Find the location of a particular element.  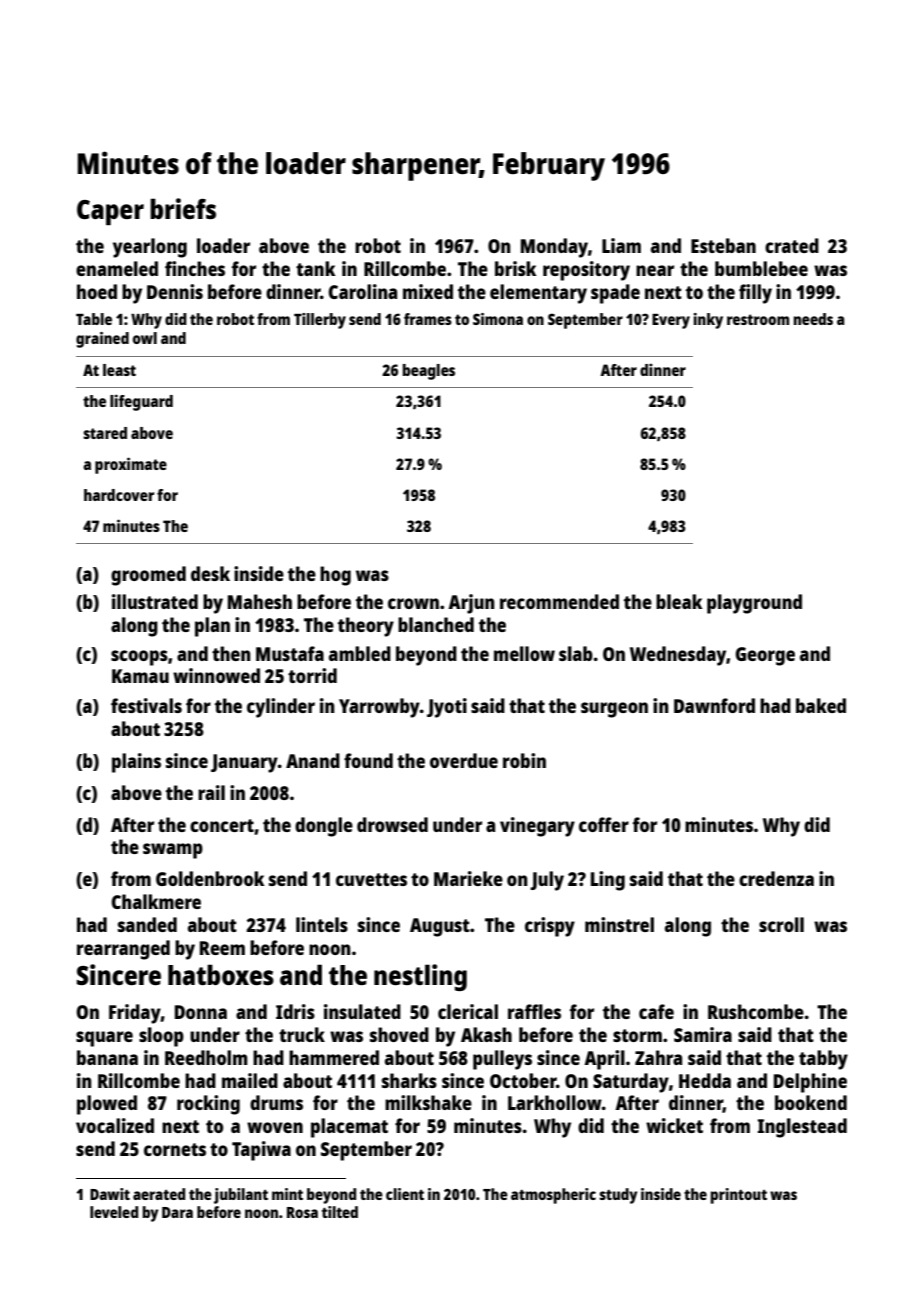

lintels is located at coordinates (322, 924).
